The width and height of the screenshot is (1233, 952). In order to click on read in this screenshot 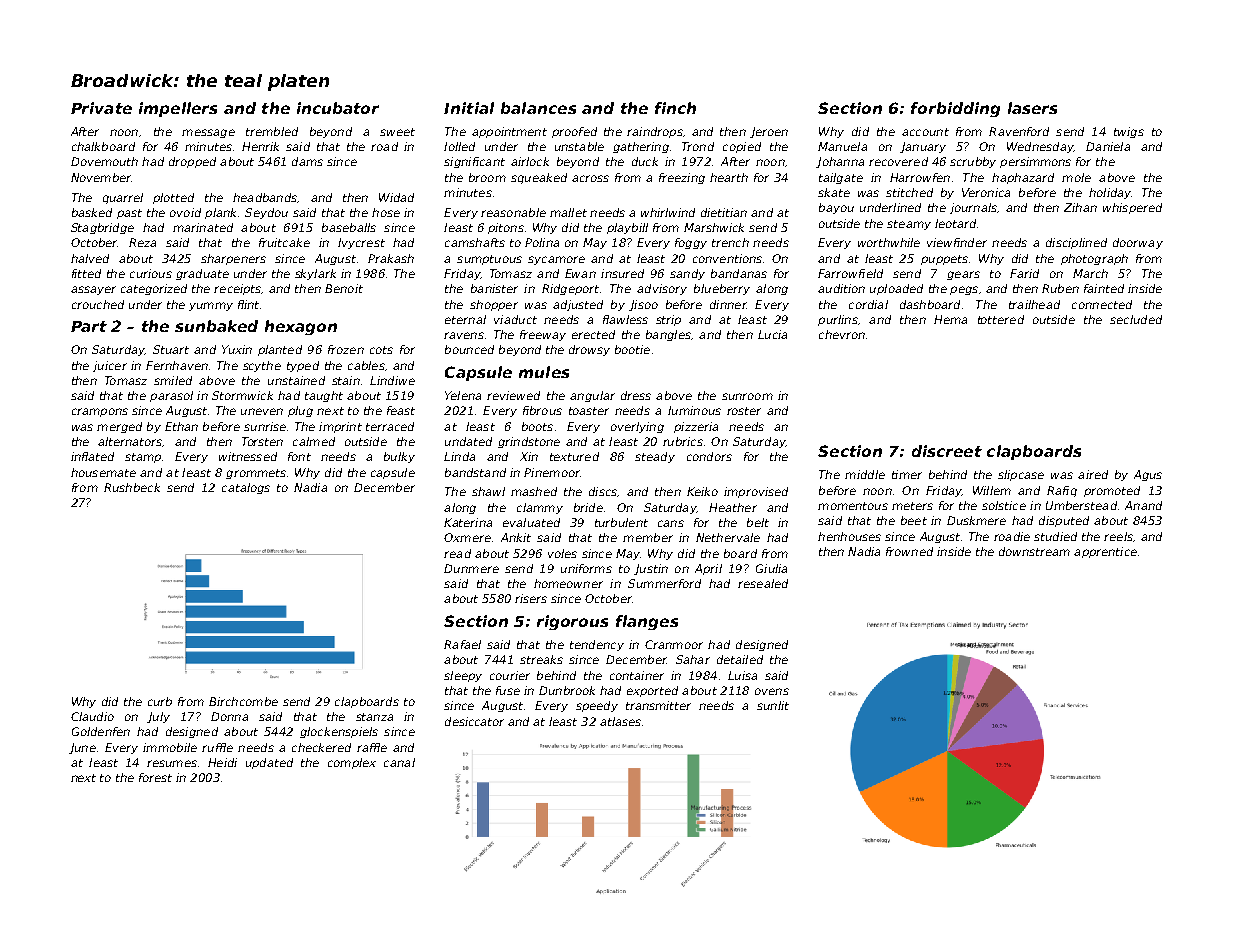, I will do `click(457, 553)`.
